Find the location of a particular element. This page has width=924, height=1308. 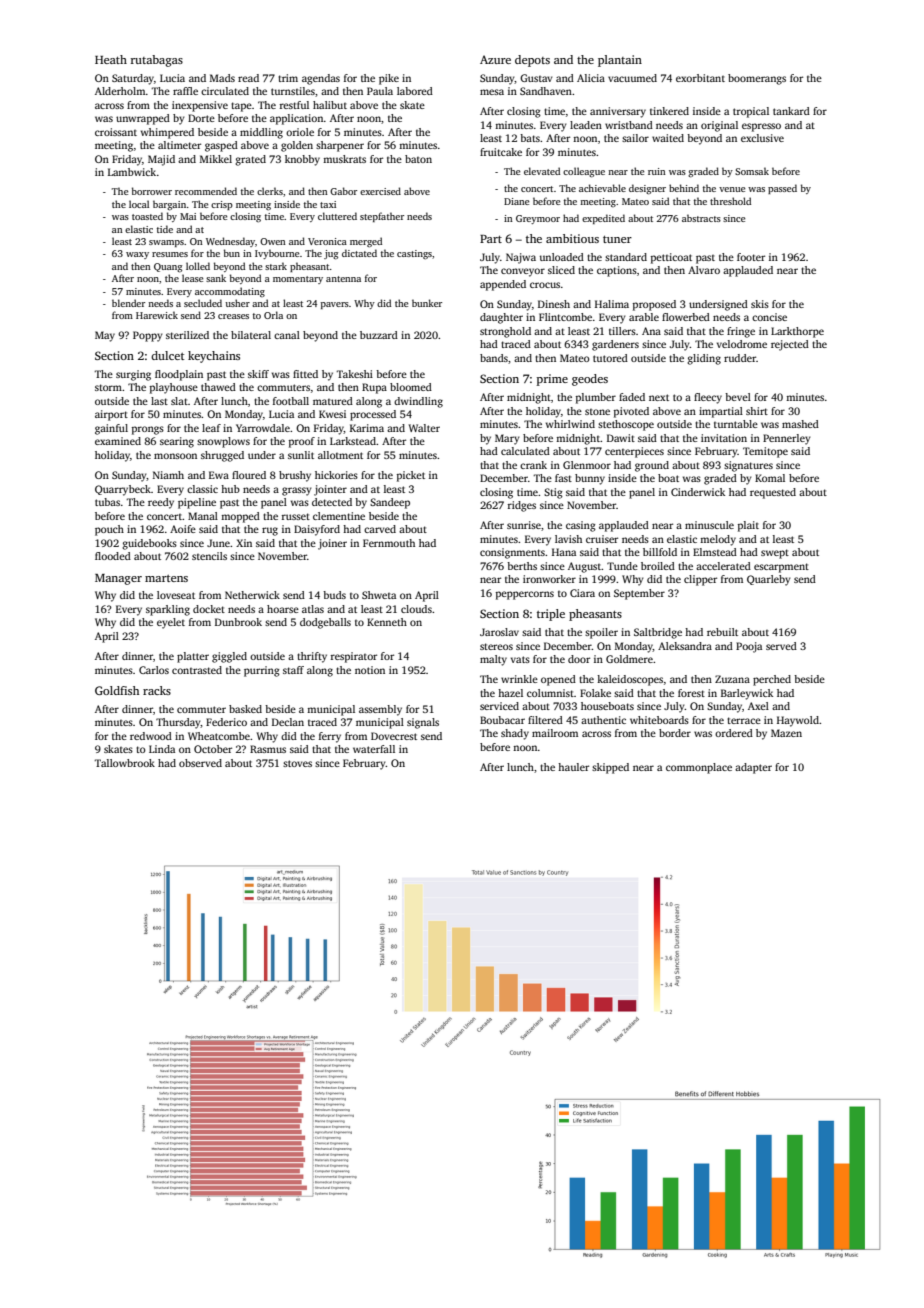

shirt is located at coordinates (757, 411).
